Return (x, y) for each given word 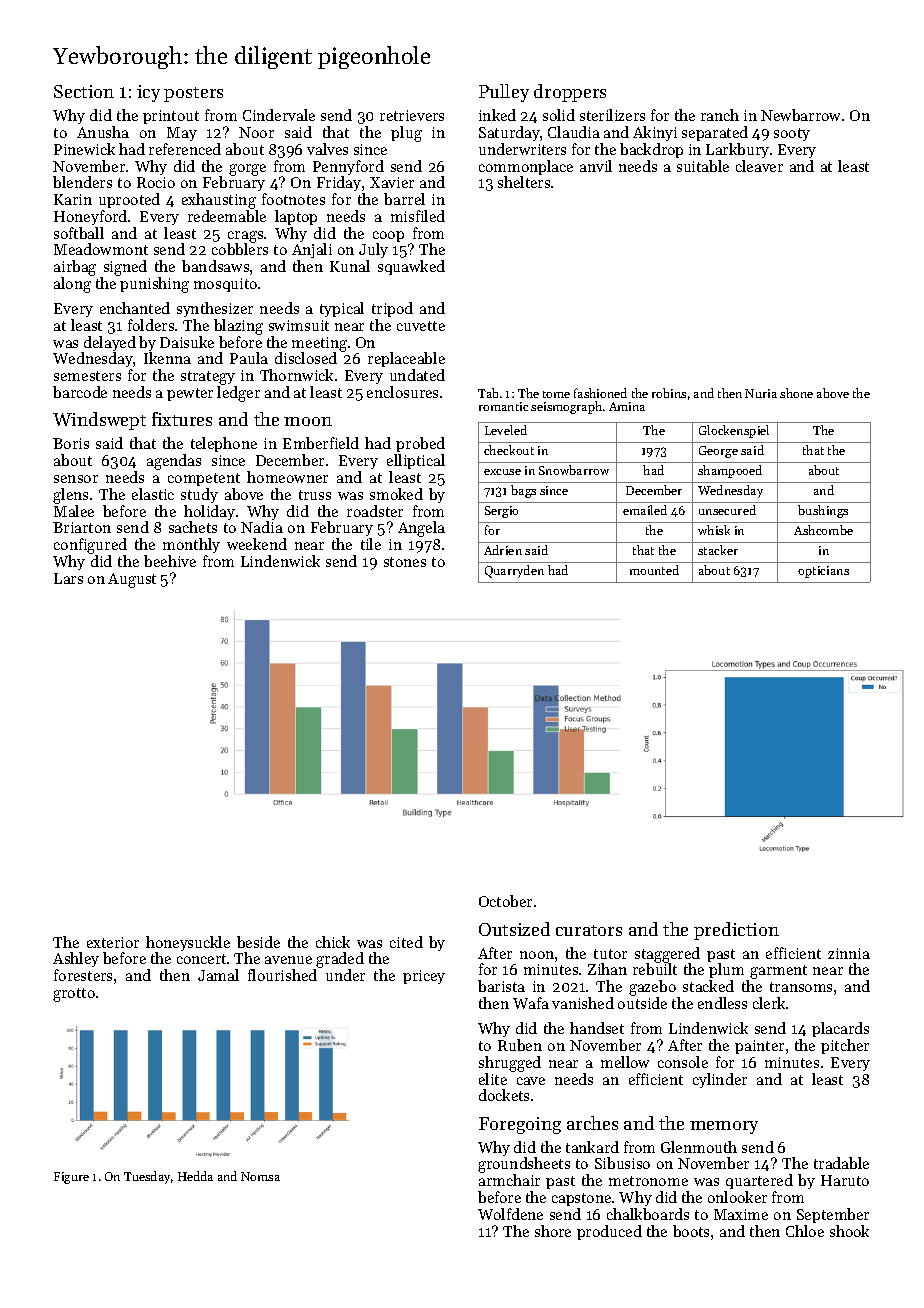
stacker (718, 550)
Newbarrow (800, 115)
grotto (74, 995)
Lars (68, 578)
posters (193, 94)
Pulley (504, 93)
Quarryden (514, 571)
